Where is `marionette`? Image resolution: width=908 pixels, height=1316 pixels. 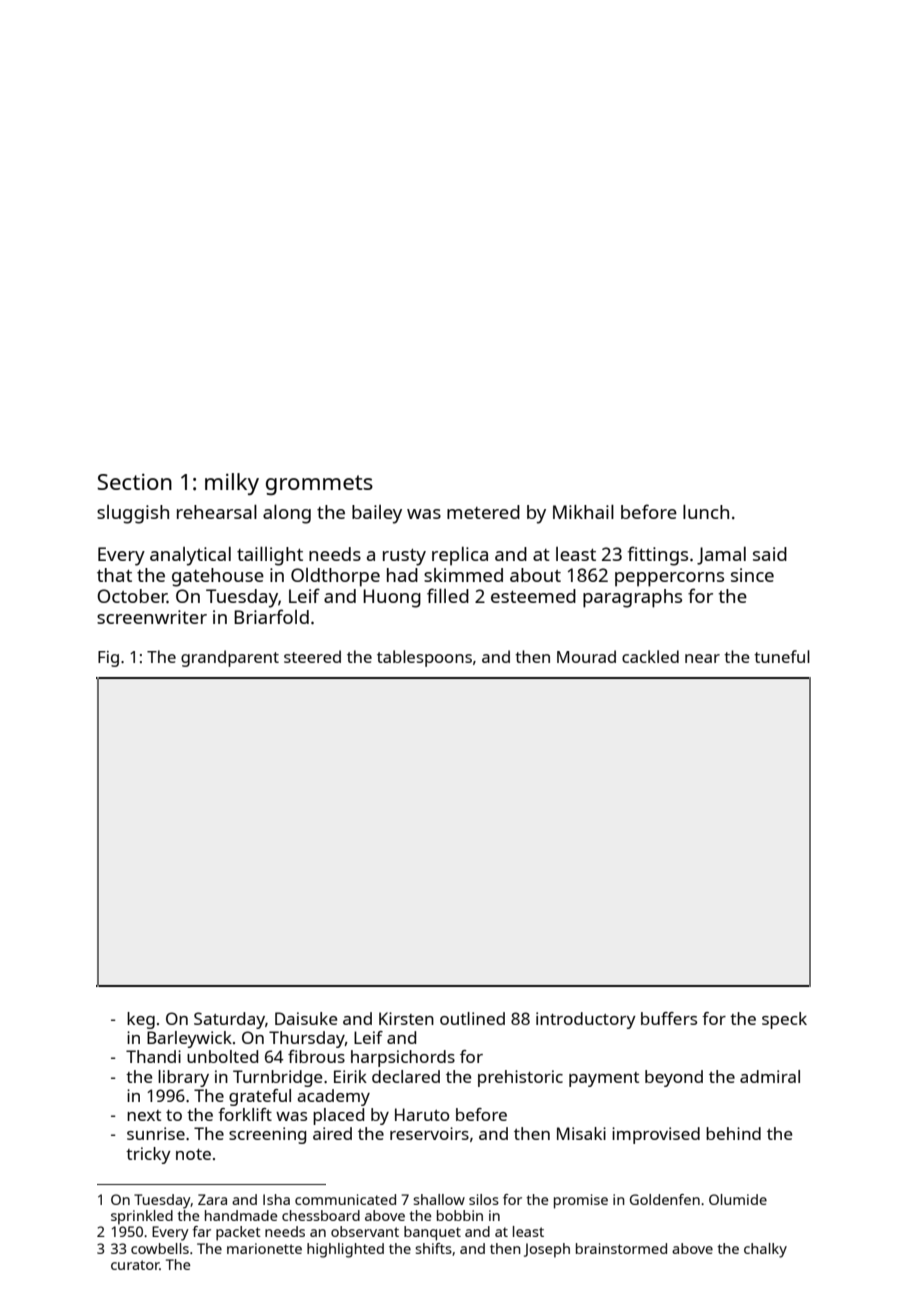 marionette is located at coordinates (264, 1248).
